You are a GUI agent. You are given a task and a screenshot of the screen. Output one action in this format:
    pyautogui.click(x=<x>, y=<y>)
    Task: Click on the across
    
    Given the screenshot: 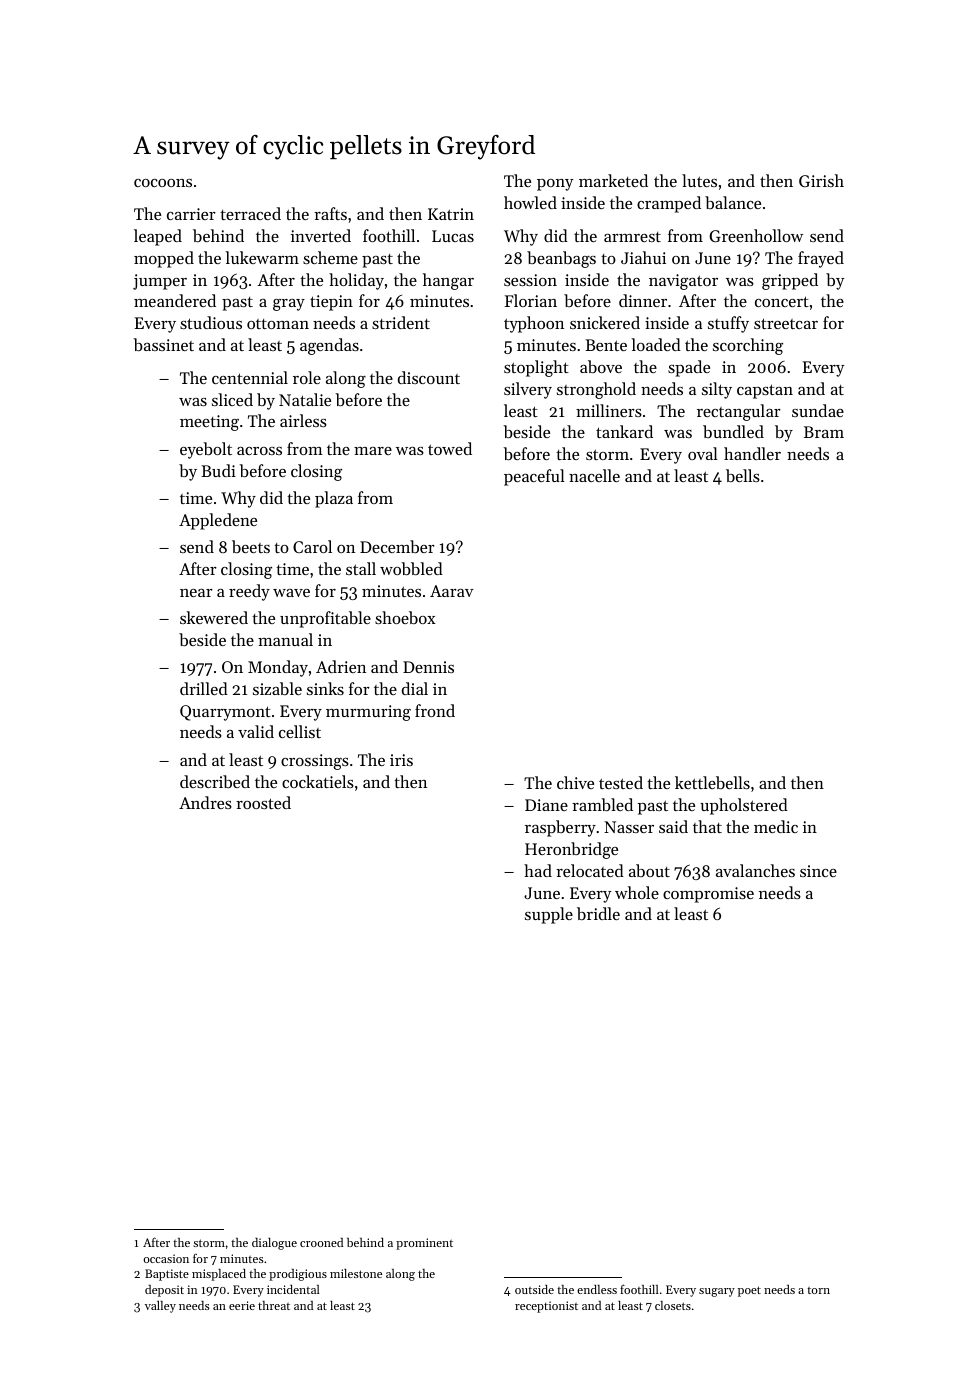 What is the action you would take?
    pyautogui.click(x=259, y=451)
